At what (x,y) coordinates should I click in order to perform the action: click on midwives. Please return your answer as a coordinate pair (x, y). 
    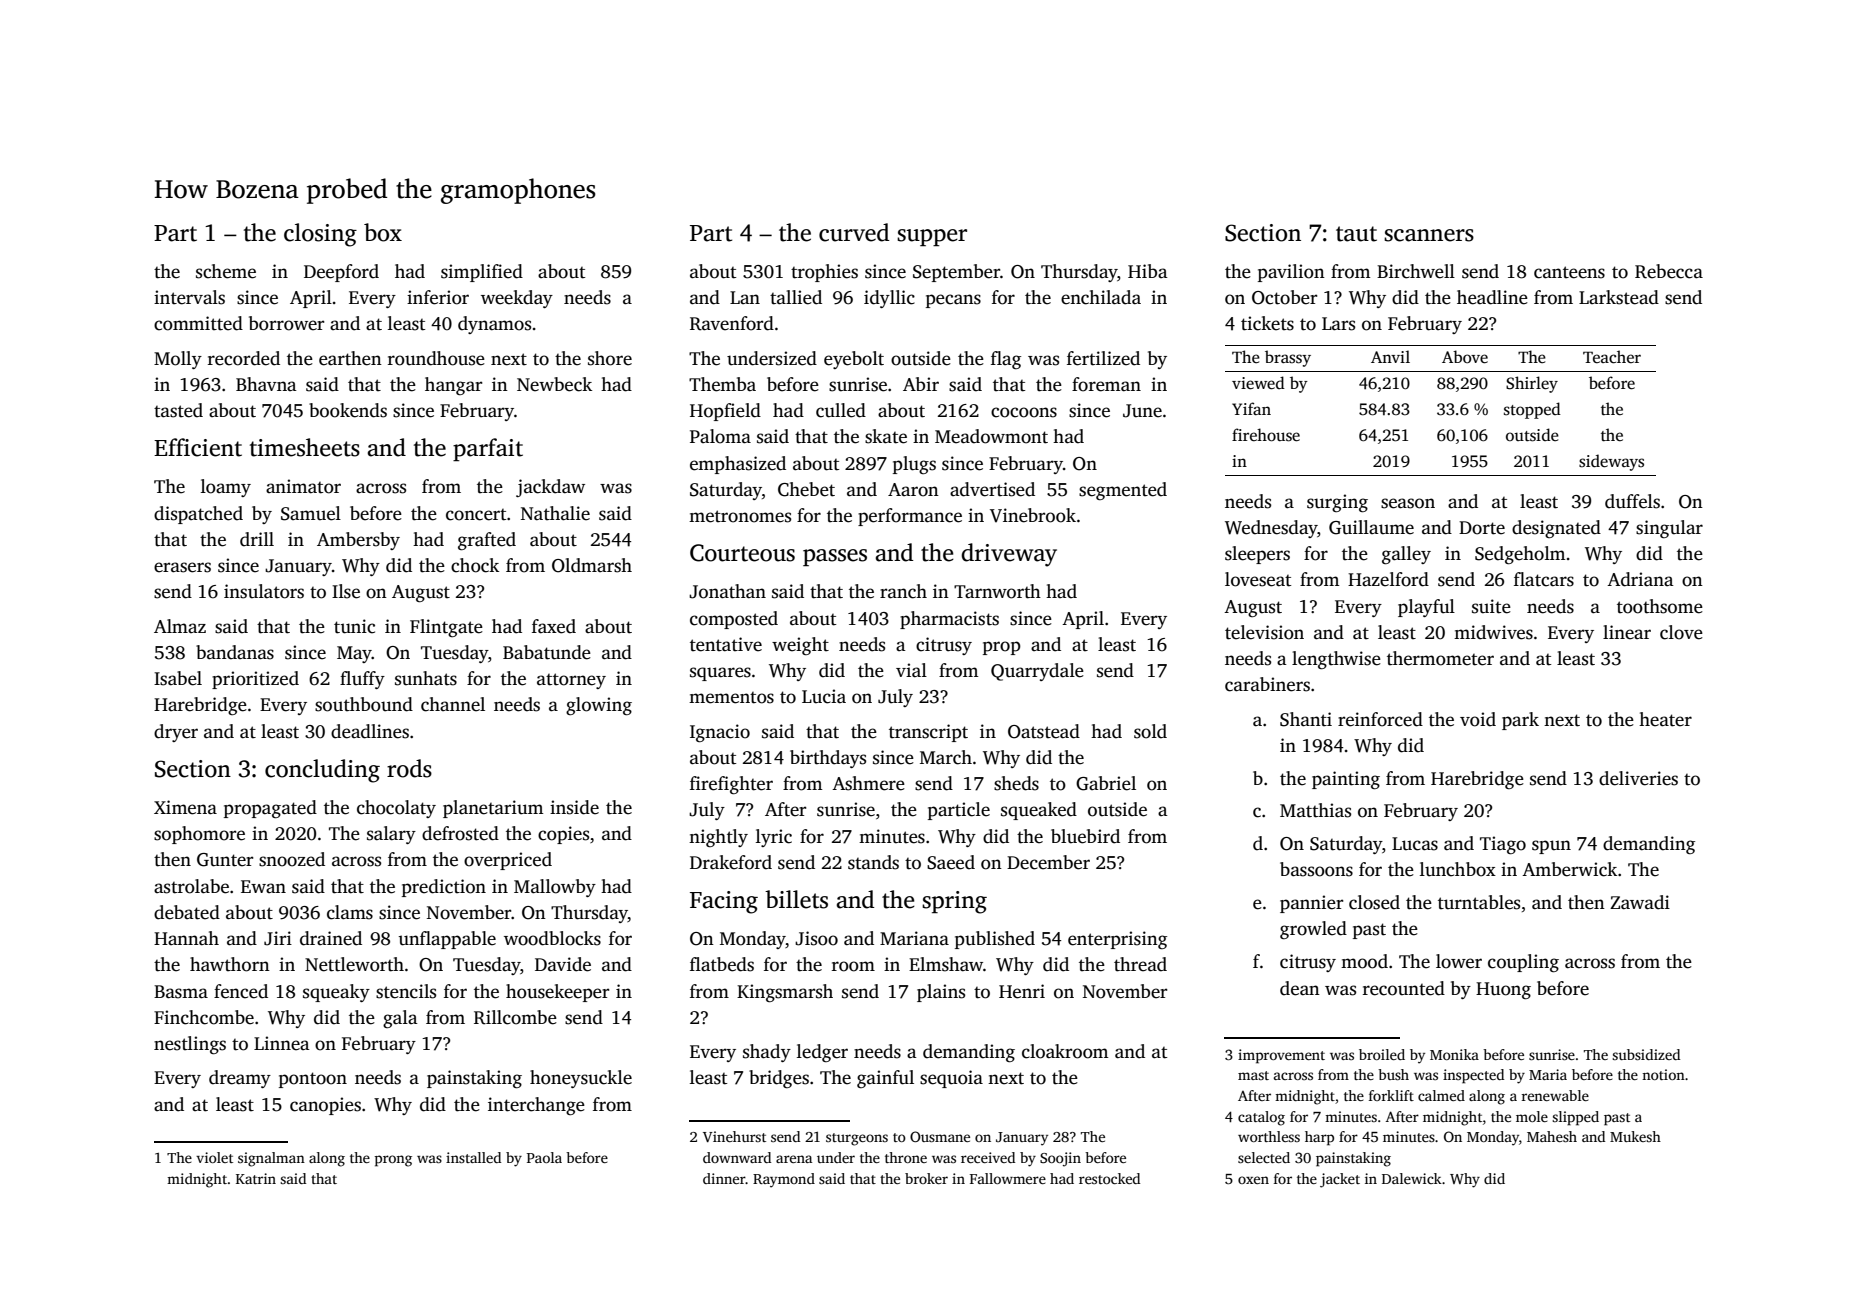
    Looking at the image, I should click on (1493, 632).
